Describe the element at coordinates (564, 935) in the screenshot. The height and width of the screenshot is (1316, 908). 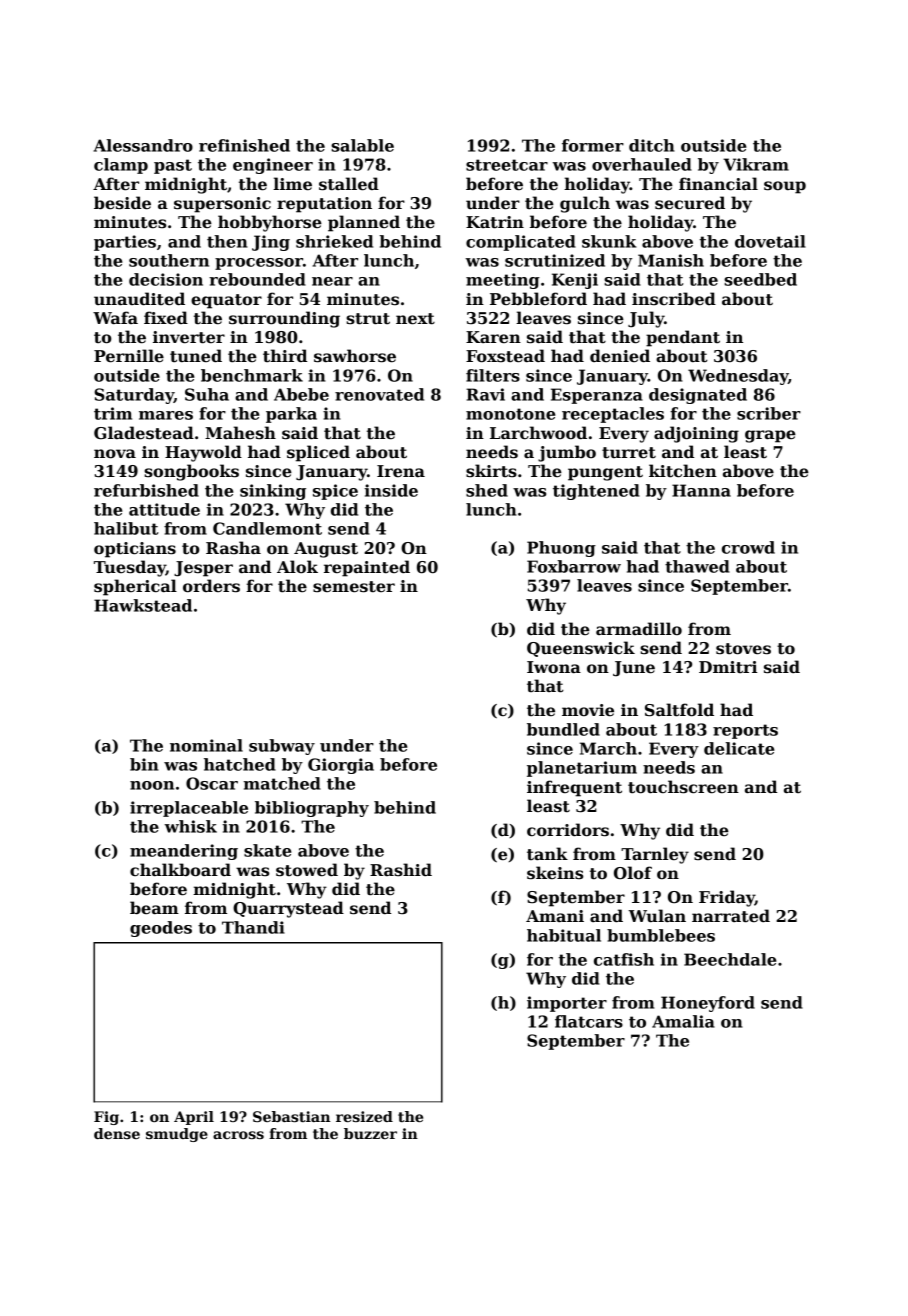
I see `habitual` at that location.
